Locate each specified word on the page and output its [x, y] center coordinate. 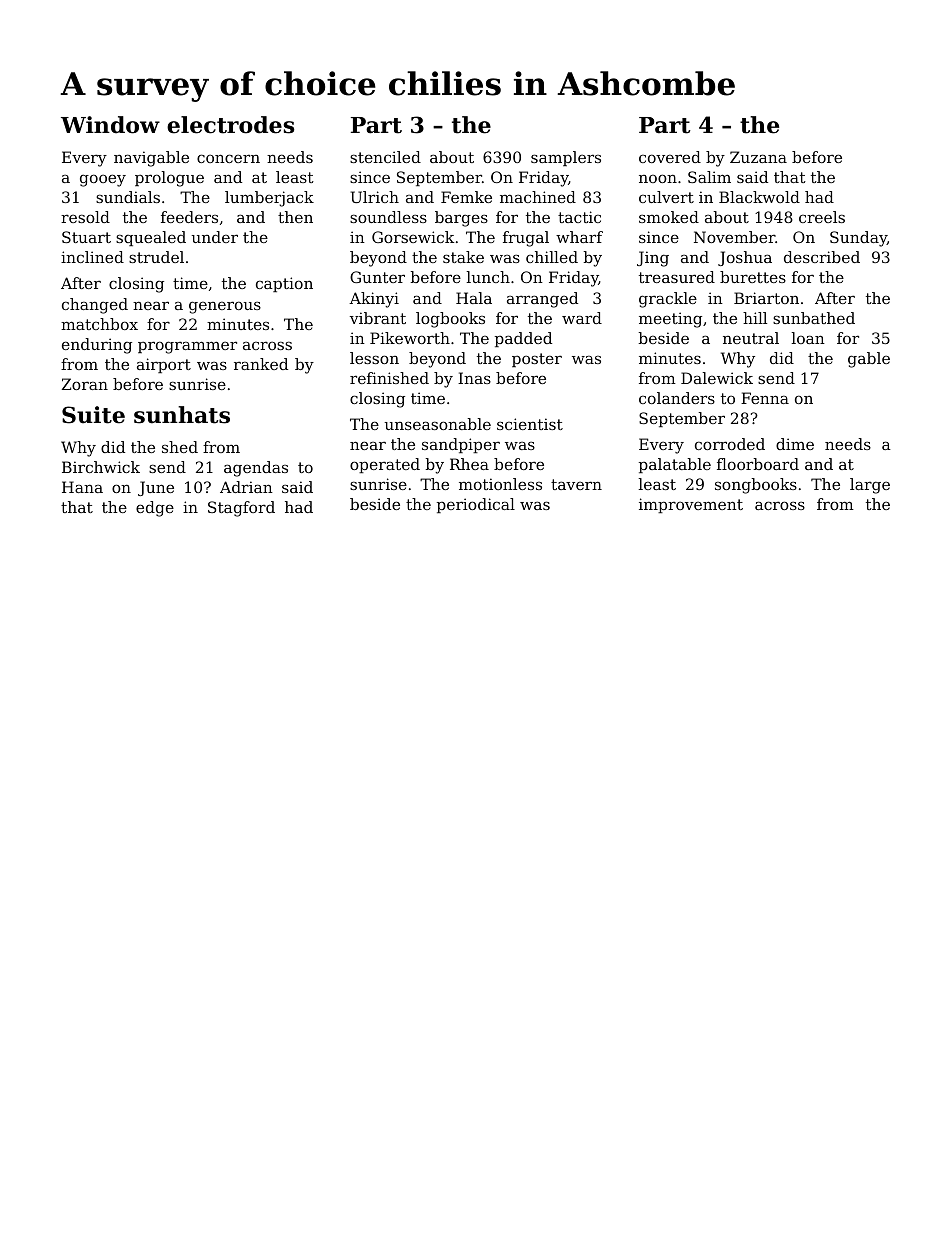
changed [95, 306]
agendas [256, 469]
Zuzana [758, 157]
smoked [669, 217]
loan [808, 338]
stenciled [385, 157]
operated [385, 465]
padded [523, 339]
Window [110, 125]
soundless [388, 217]
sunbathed [814, 318]
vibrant [378, 318]
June [156, 488]
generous [225, 307]
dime [795, 444]
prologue [169, 179]
